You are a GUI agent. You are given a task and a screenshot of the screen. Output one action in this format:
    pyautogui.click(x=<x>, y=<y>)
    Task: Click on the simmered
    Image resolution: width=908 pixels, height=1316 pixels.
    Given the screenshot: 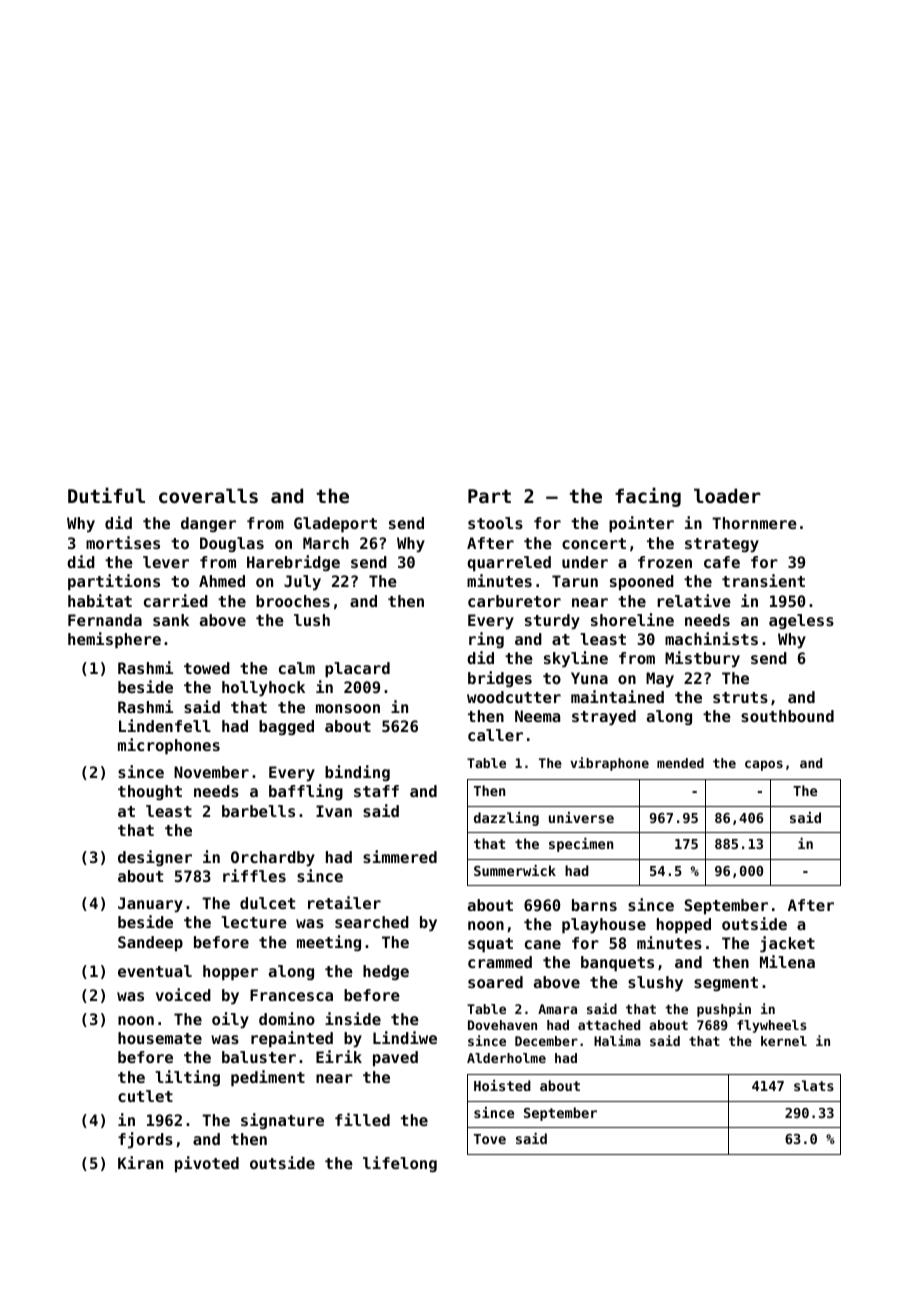 What is the action you would take?
    pyautogui.click(x=400, y=856)
